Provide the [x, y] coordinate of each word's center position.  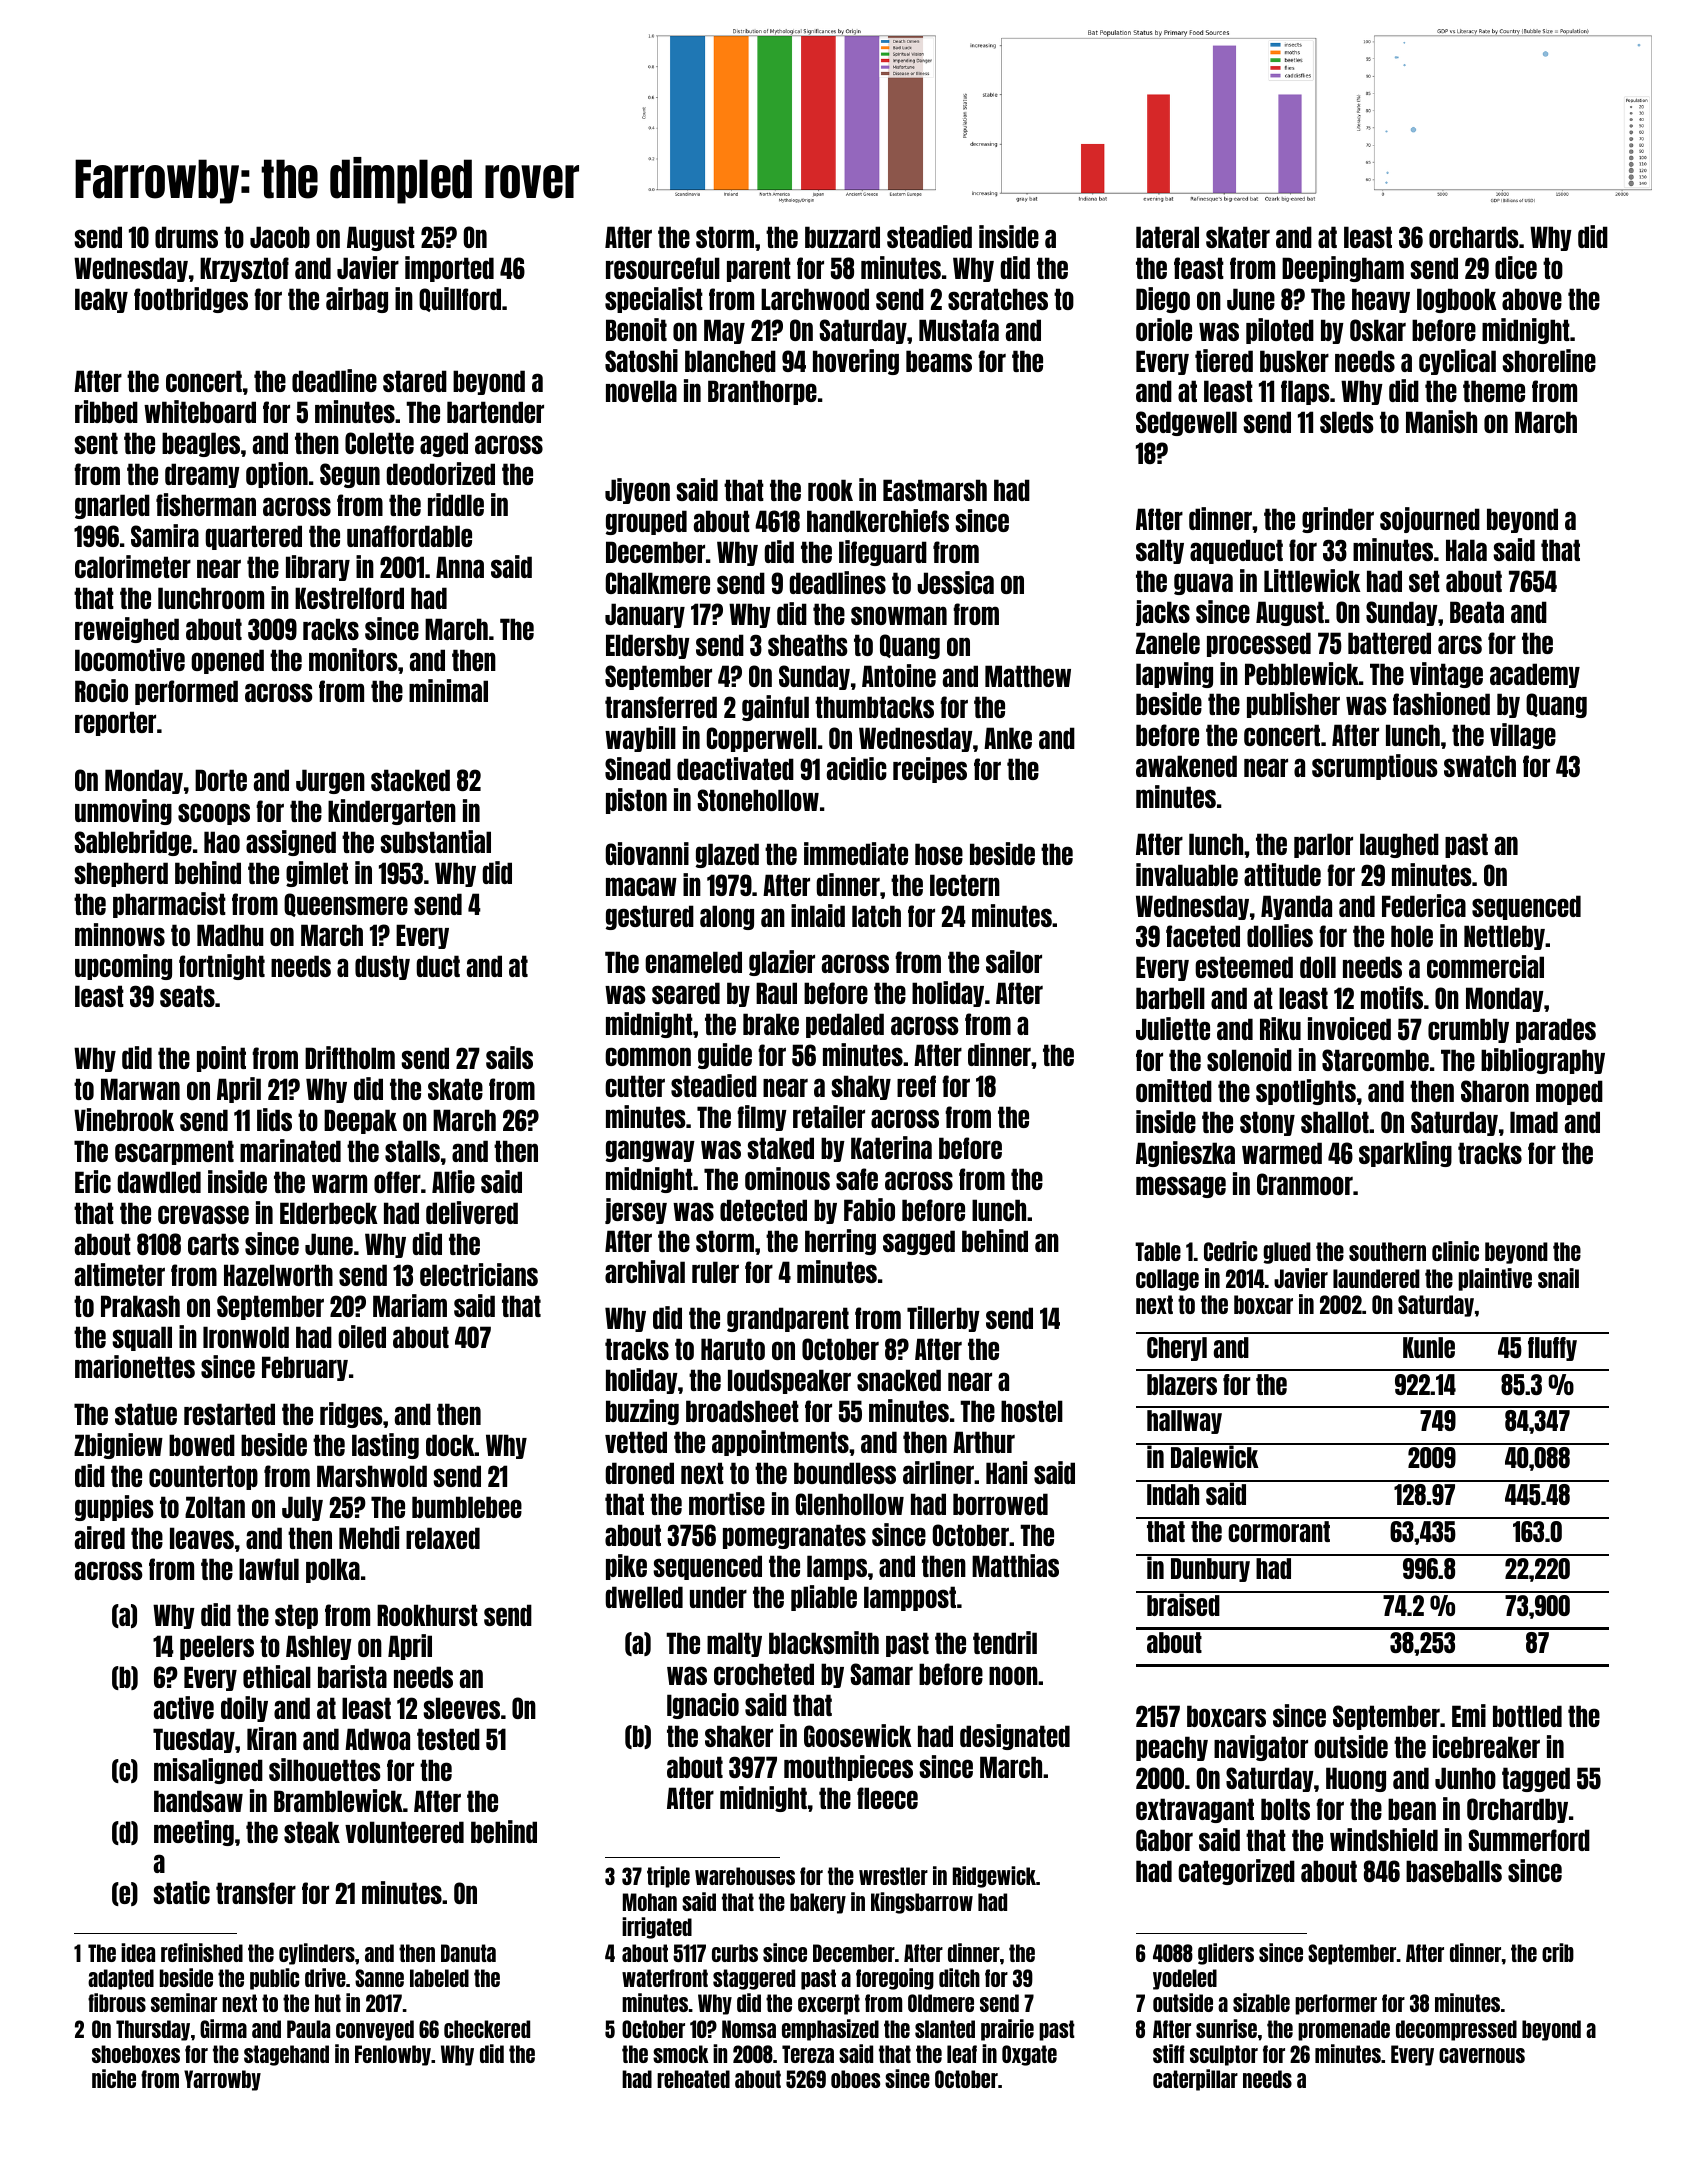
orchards [1474, 237]
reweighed [127, 630]
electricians [479, 1274]
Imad [1534, 1122]
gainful [775, 708]
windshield [1384, 1839]
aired [100, 1537]
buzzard [842, 237]
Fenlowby [393, 2055]
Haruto [733, 1349]
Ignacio [703, 1706]
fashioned [1441, 703]
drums [186, 237]
